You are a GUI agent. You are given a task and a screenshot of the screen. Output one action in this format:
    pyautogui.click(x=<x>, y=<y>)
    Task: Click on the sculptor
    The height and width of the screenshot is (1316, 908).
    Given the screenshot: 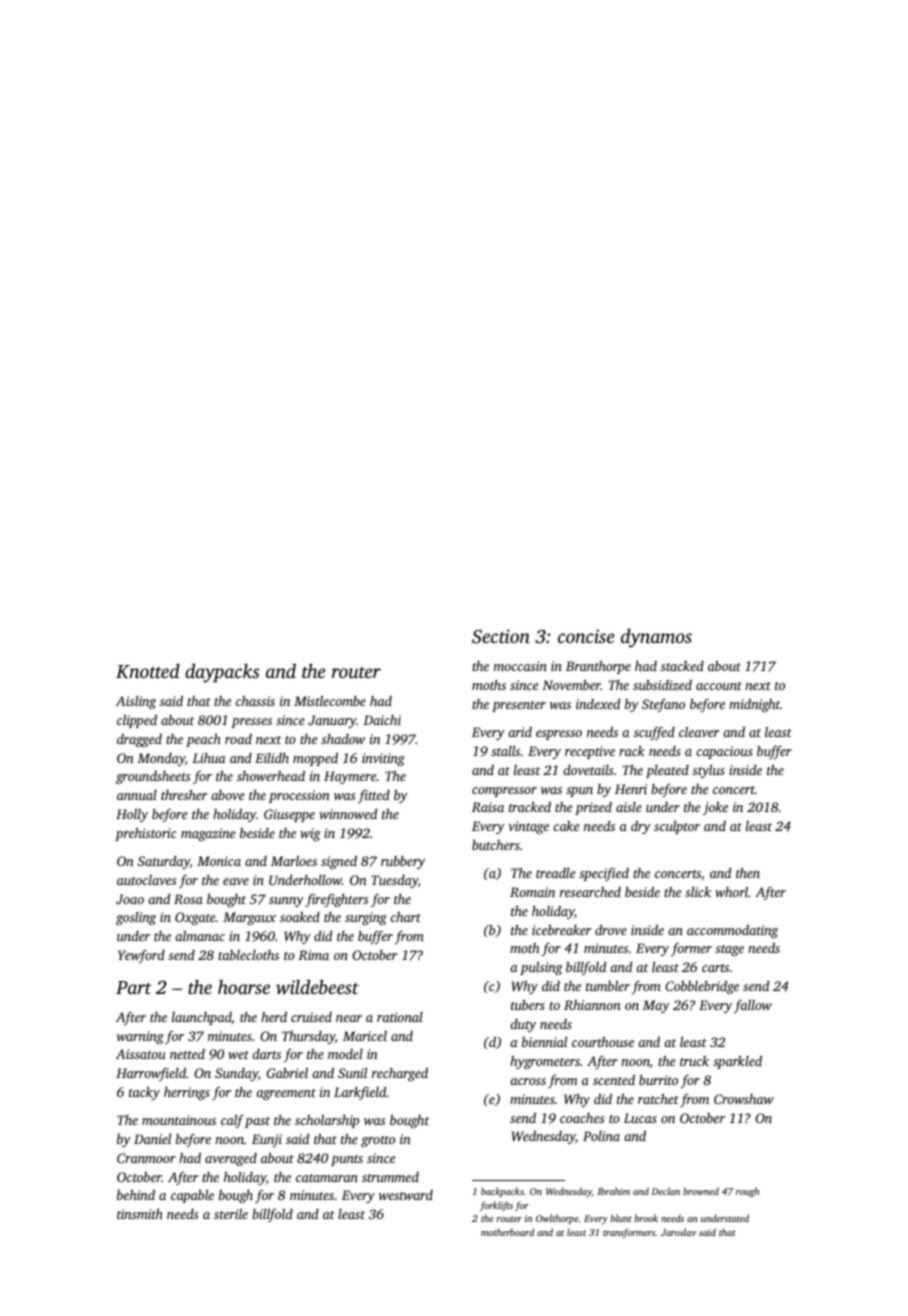 What is the action you would take?
    pyautogui.click(x=677, y=827)
